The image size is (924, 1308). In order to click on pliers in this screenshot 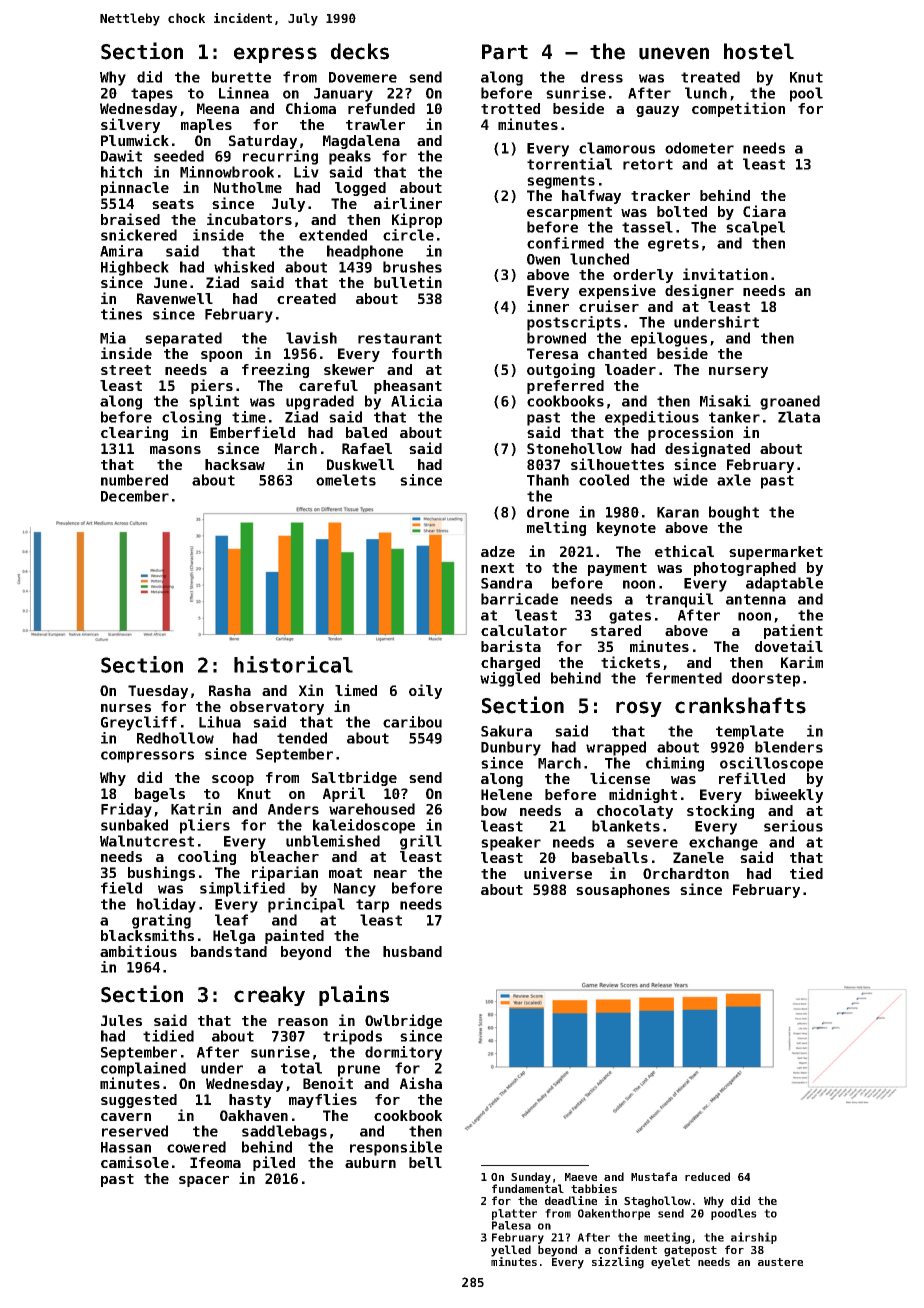, I will do `click(205, 826)`.
